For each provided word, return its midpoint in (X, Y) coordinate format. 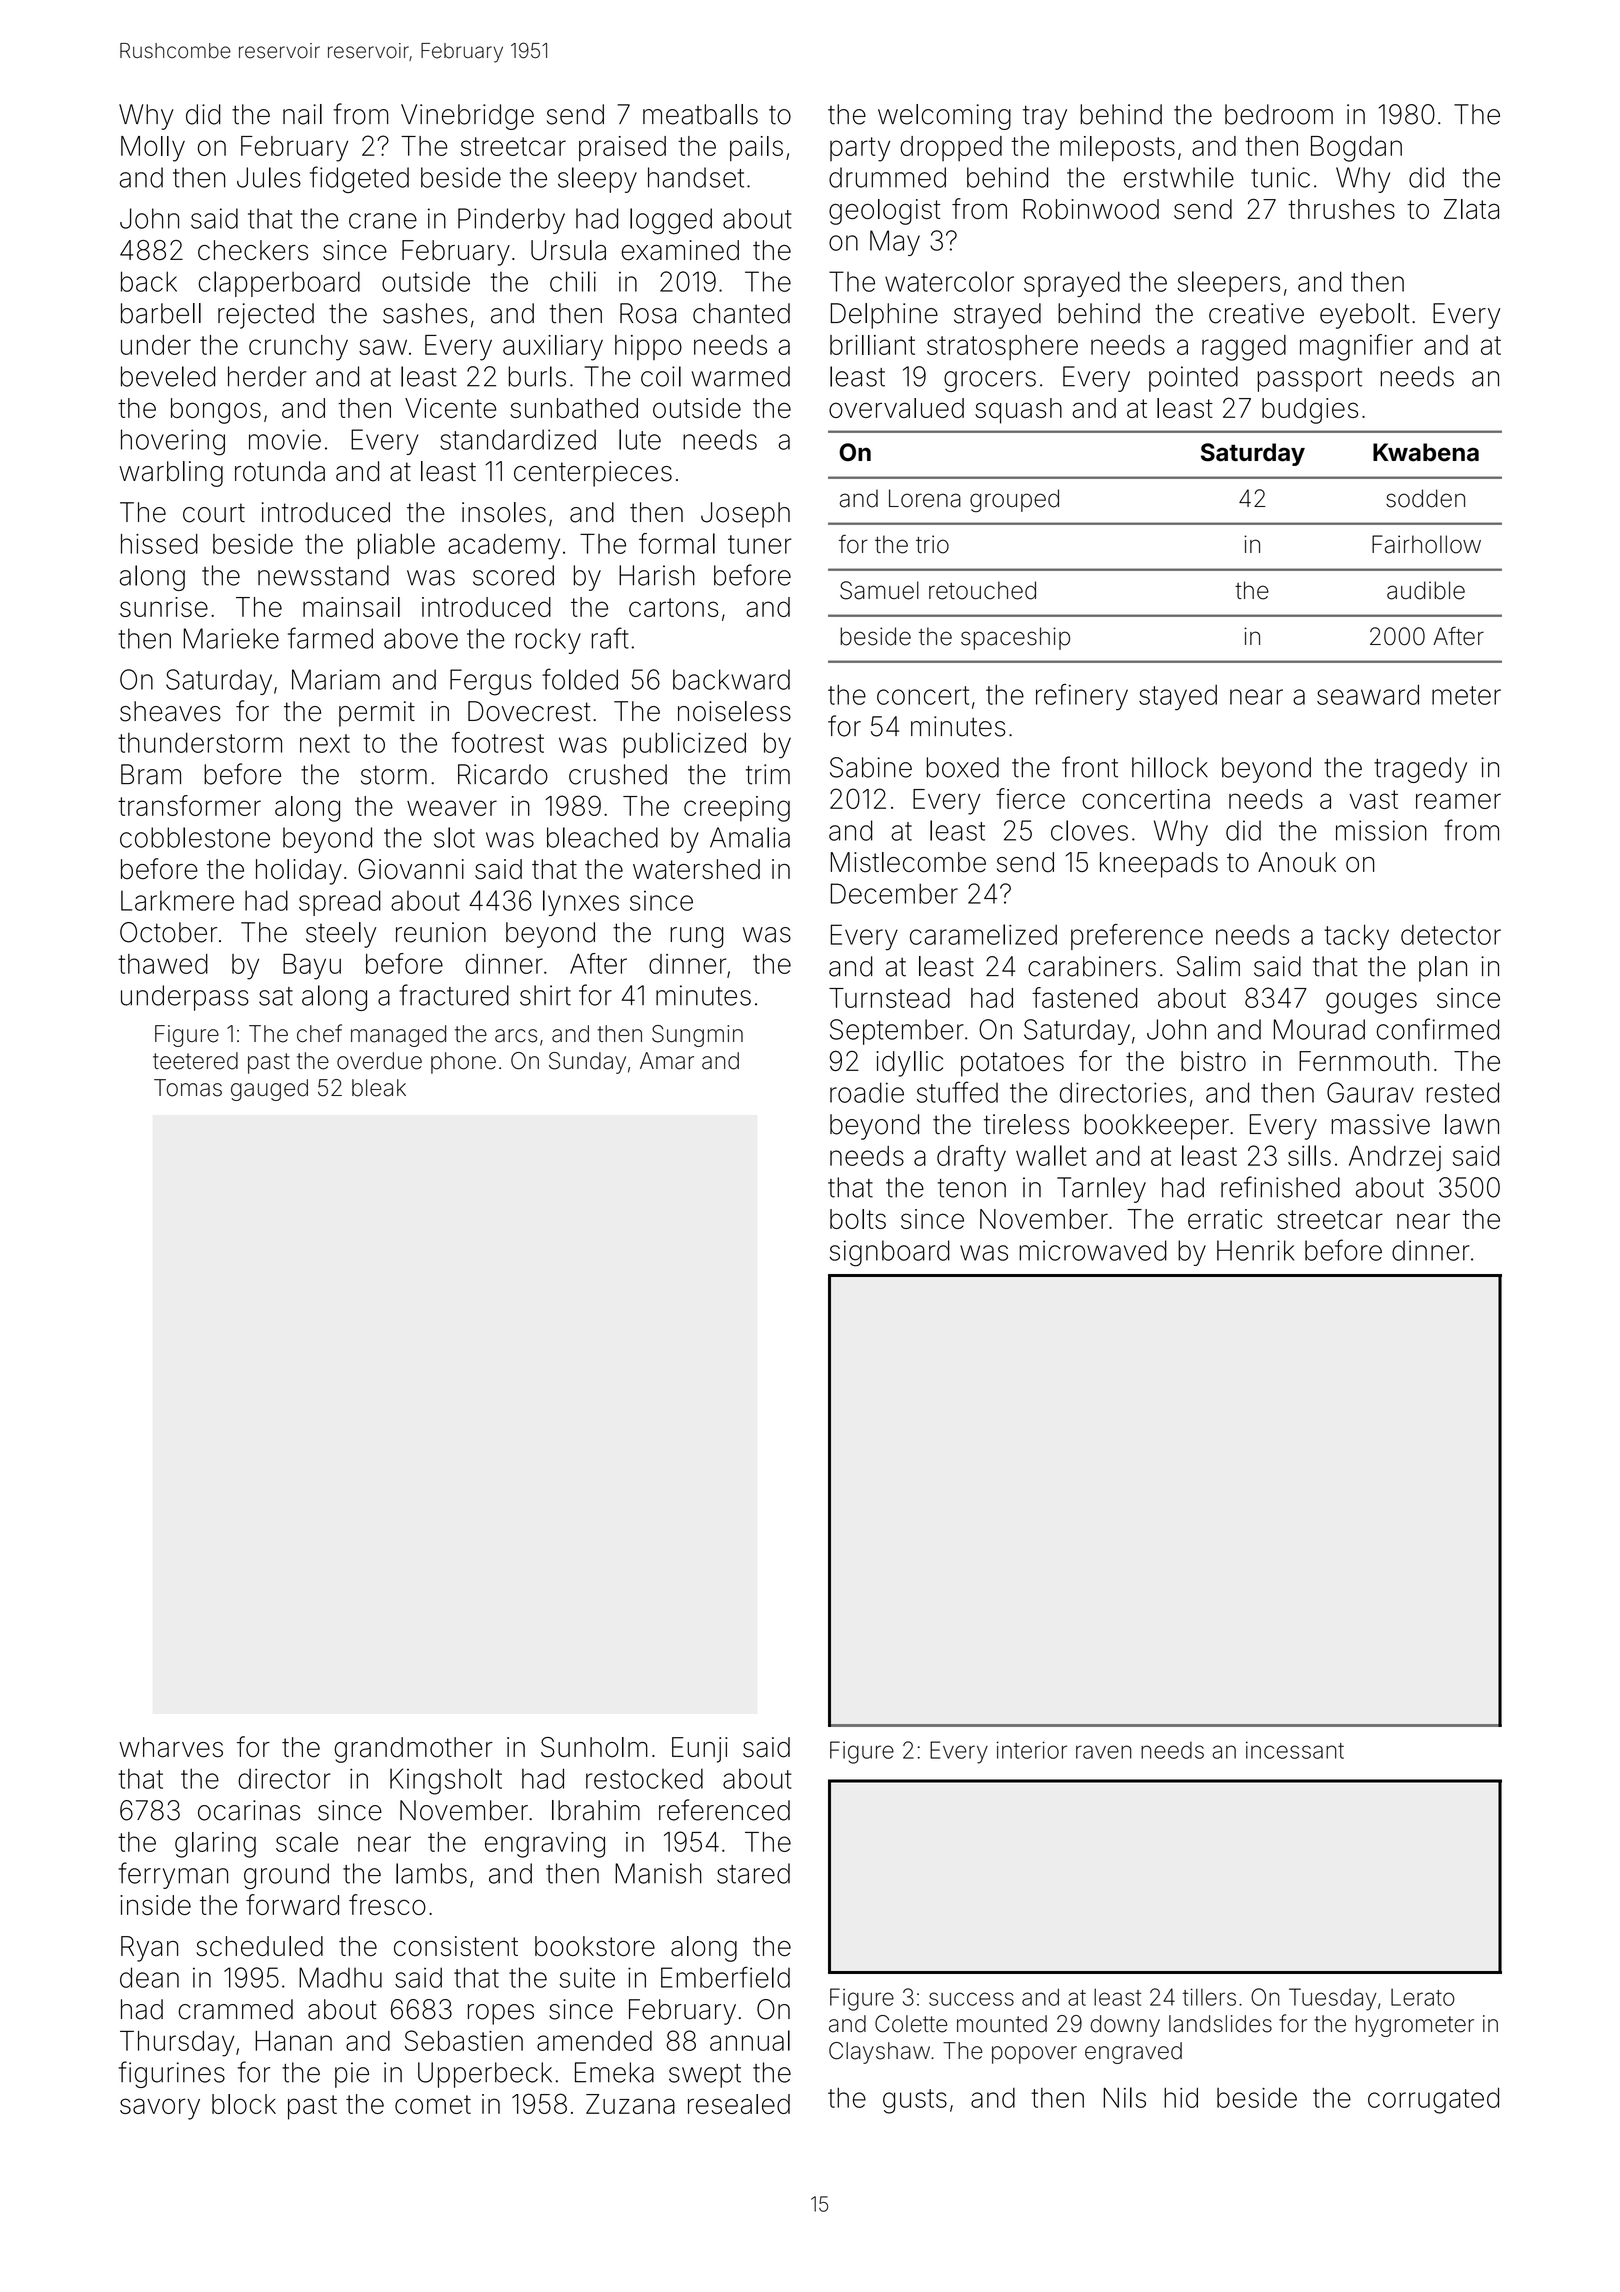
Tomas (188, 1088)
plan (1443, 969)
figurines (171, 2074)
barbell (161, 313)
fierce (1030, 798)
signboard (890, 1253)
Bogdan (1356, 149)
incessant (1295, 1750)
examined (680, 250)
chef (319, 1033)
